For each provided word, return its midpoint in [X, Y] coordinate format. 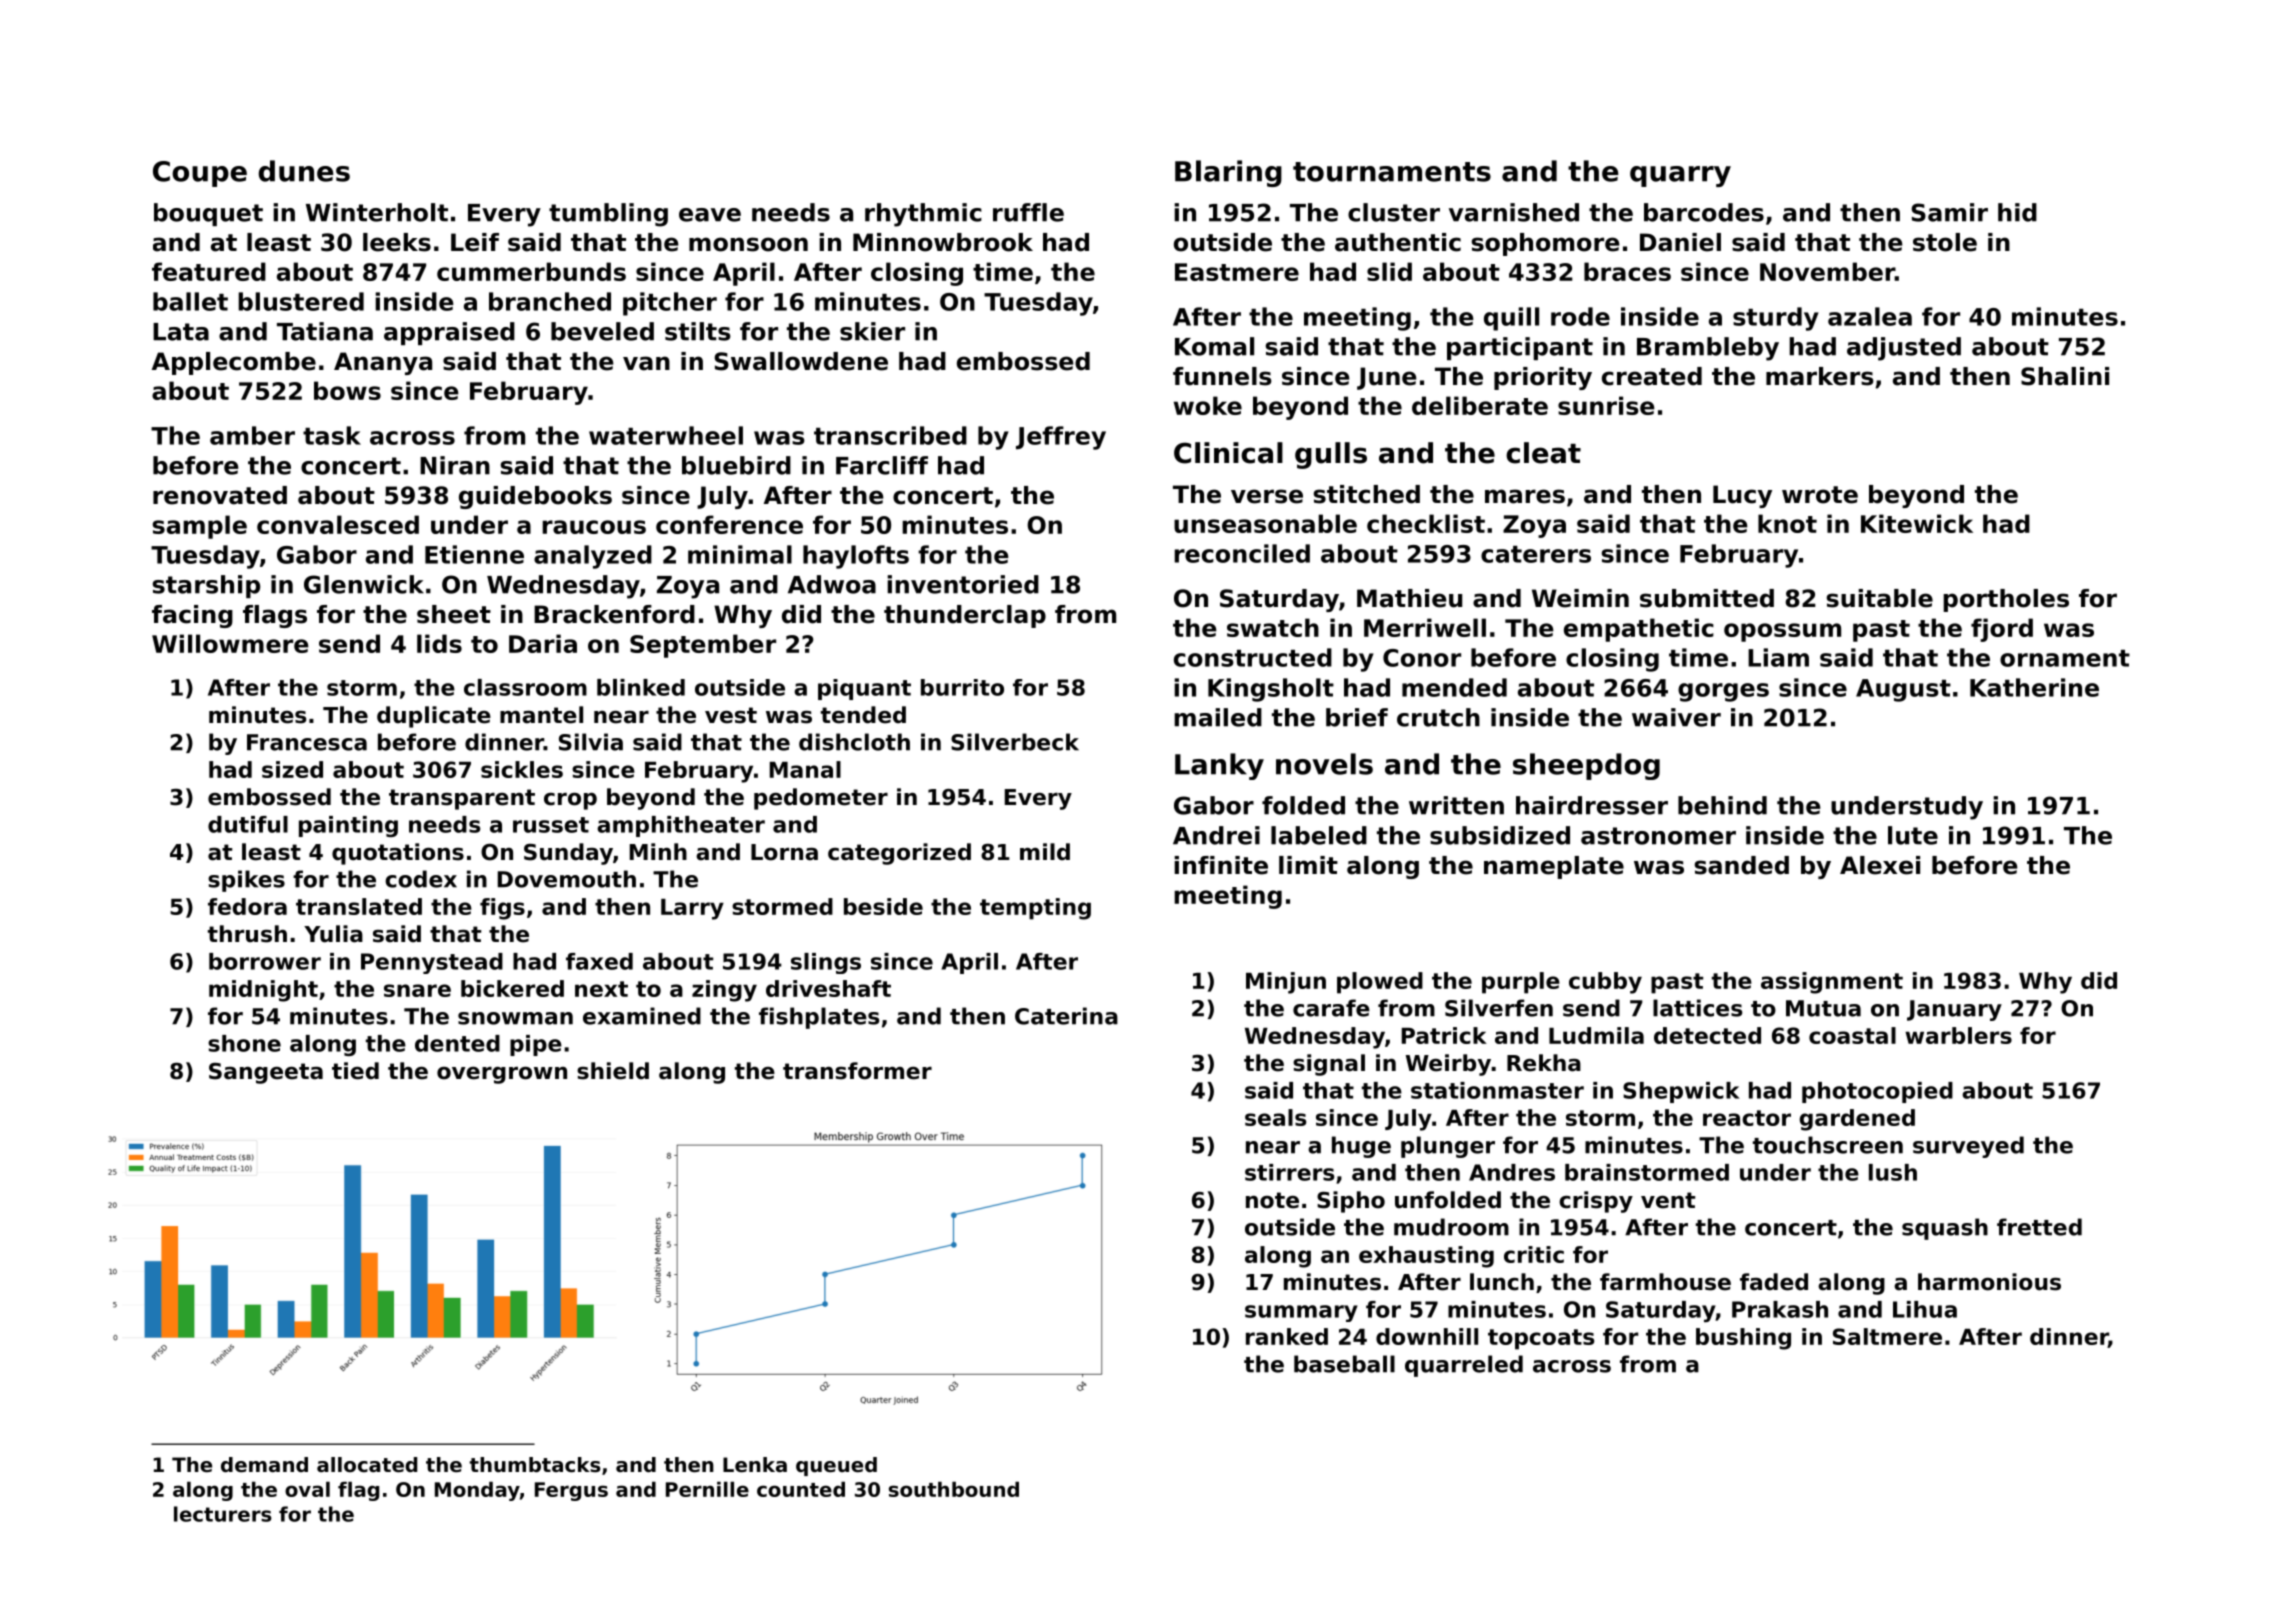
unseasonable [1265, 523]
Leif [475, 242]
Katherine [2034, 687]
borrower [265, 961]
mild [1045, 852]
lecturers [223, 1514]
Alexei [1880, 865]
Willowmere [230, 643]
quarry [1680, 176]
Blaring [1228, 173]
